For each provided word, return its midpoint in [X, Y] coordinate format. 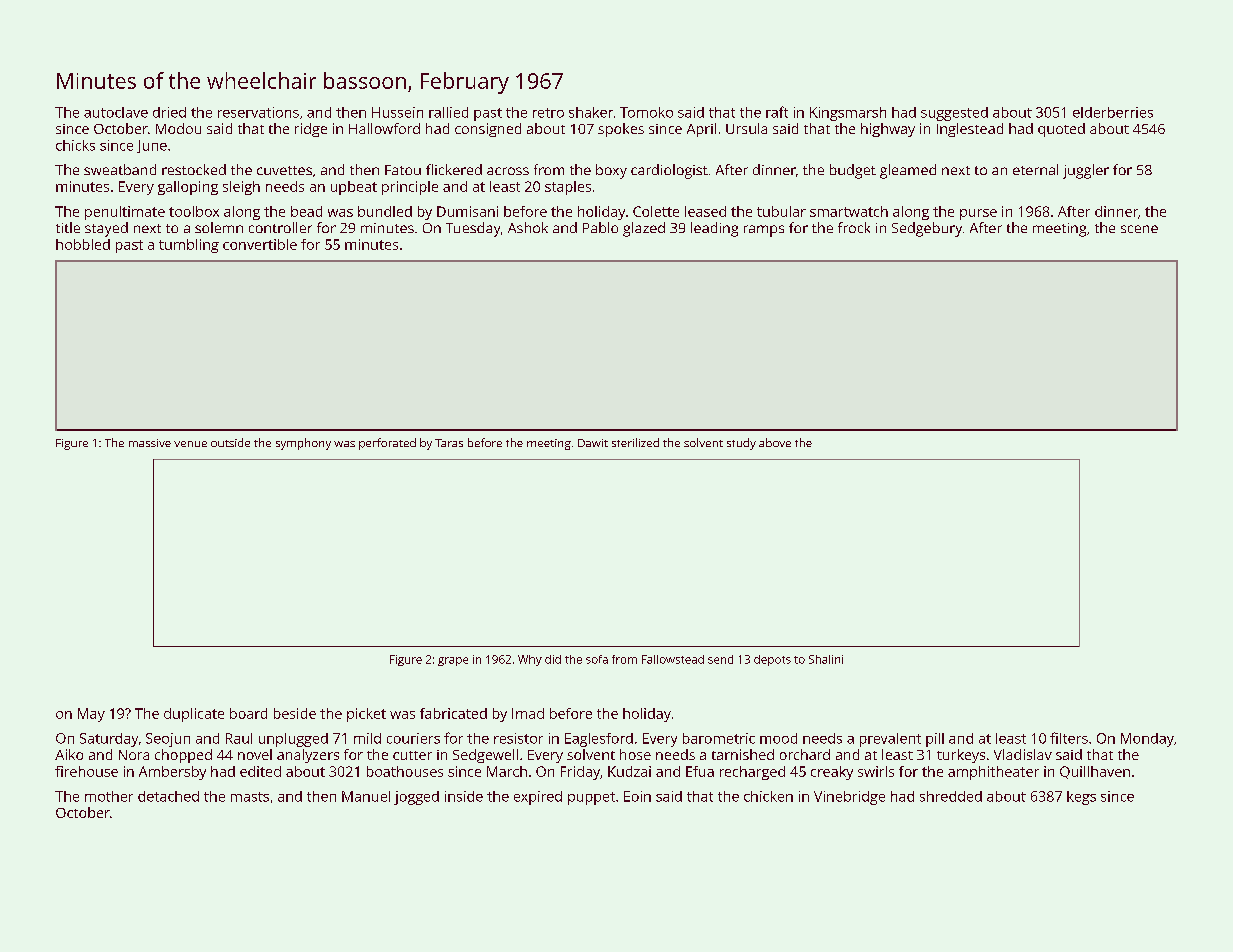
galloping [188, 188]
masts [250, 797]
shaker [591, 112]
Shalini [826, 659]
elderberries [1113, 112]
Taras [449, 443]
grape [453, 661]
